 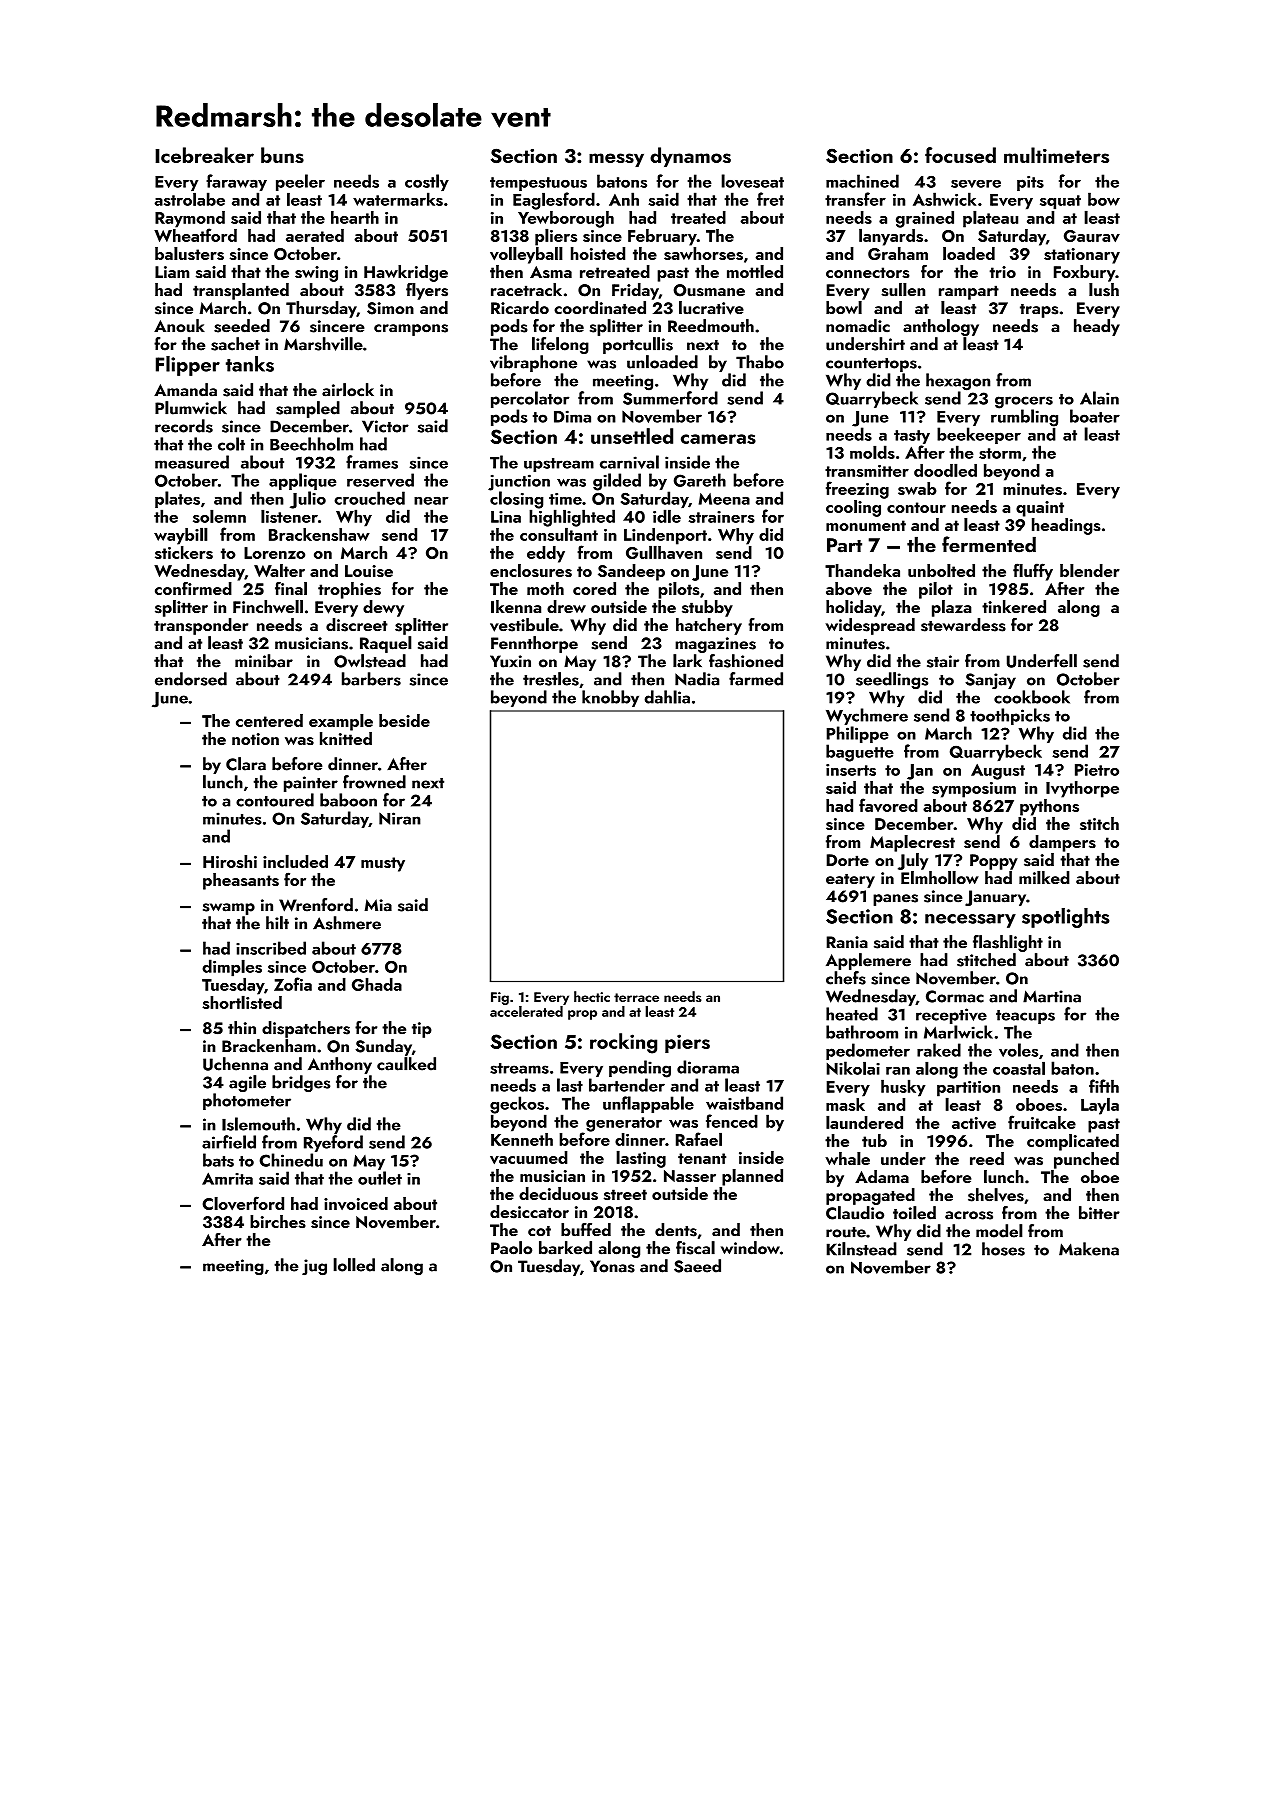 I want to click on anthology, so click(x=941, y=327).
